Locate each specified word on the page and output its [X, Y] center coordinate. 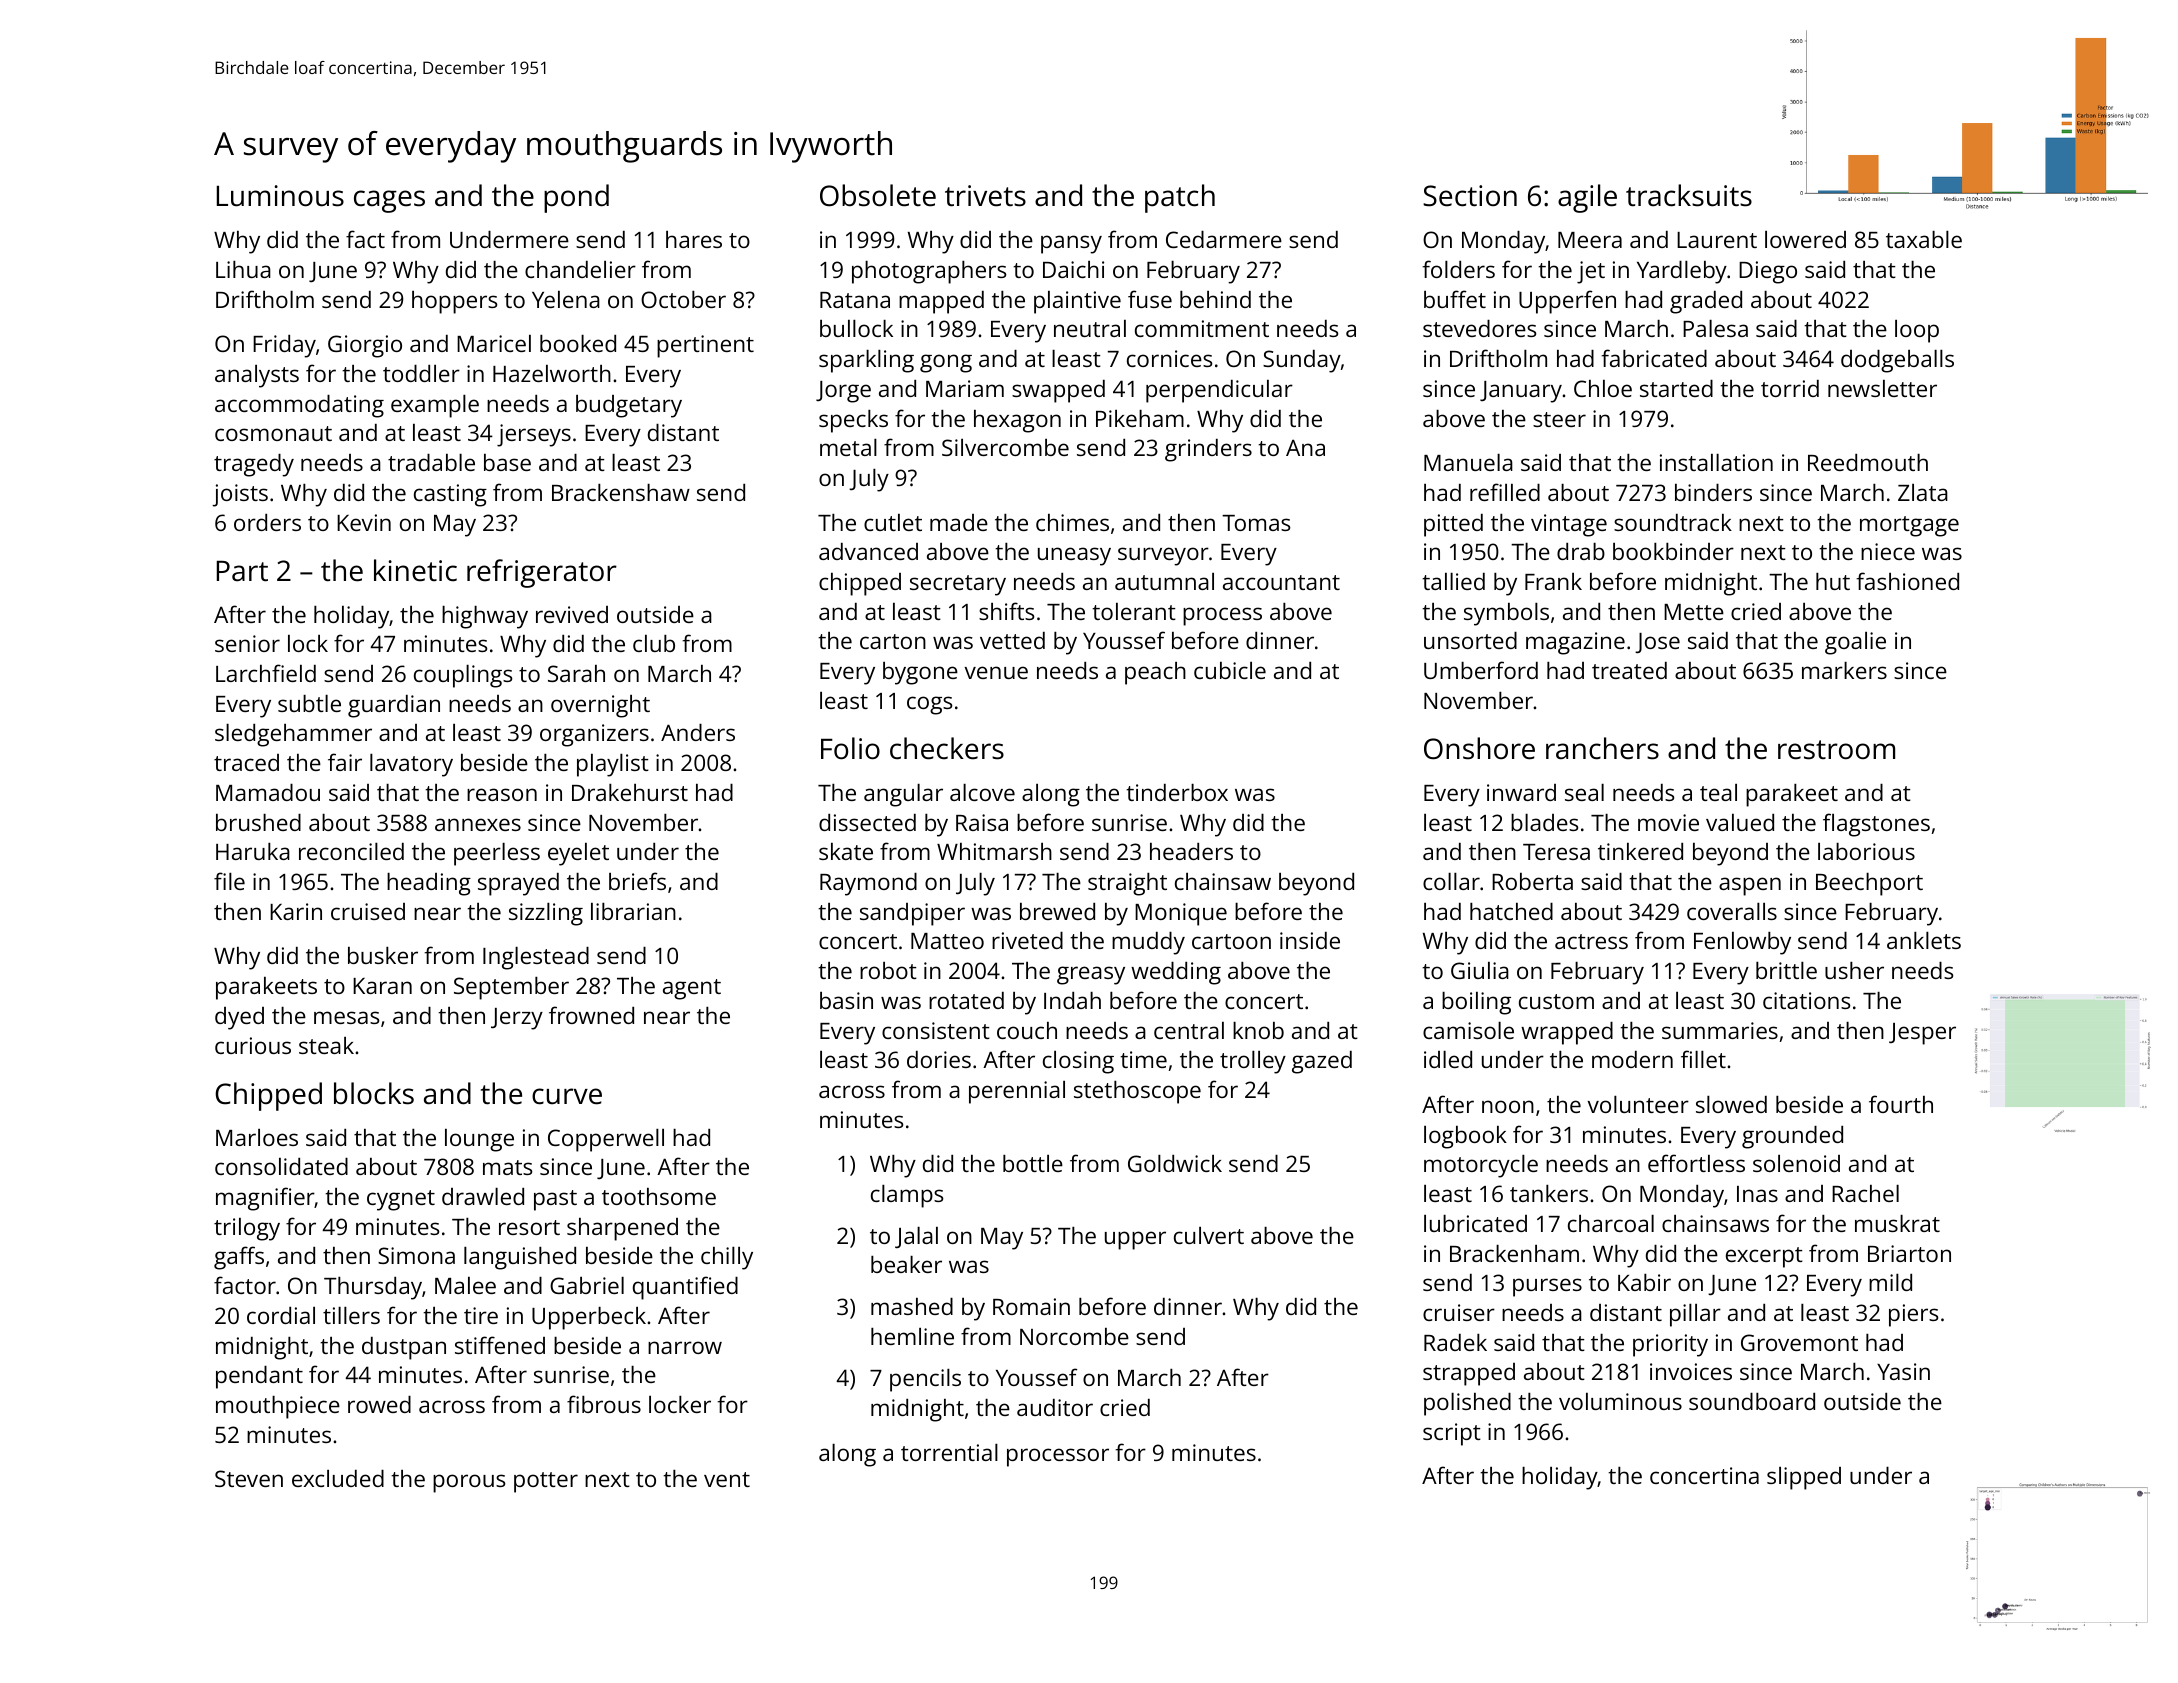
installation [1716, 462]
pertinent [705, 346]
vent [727, 1479]
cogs [929, 705]
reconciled [351, 851]
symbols [1506, 614]
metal [848, 447]
